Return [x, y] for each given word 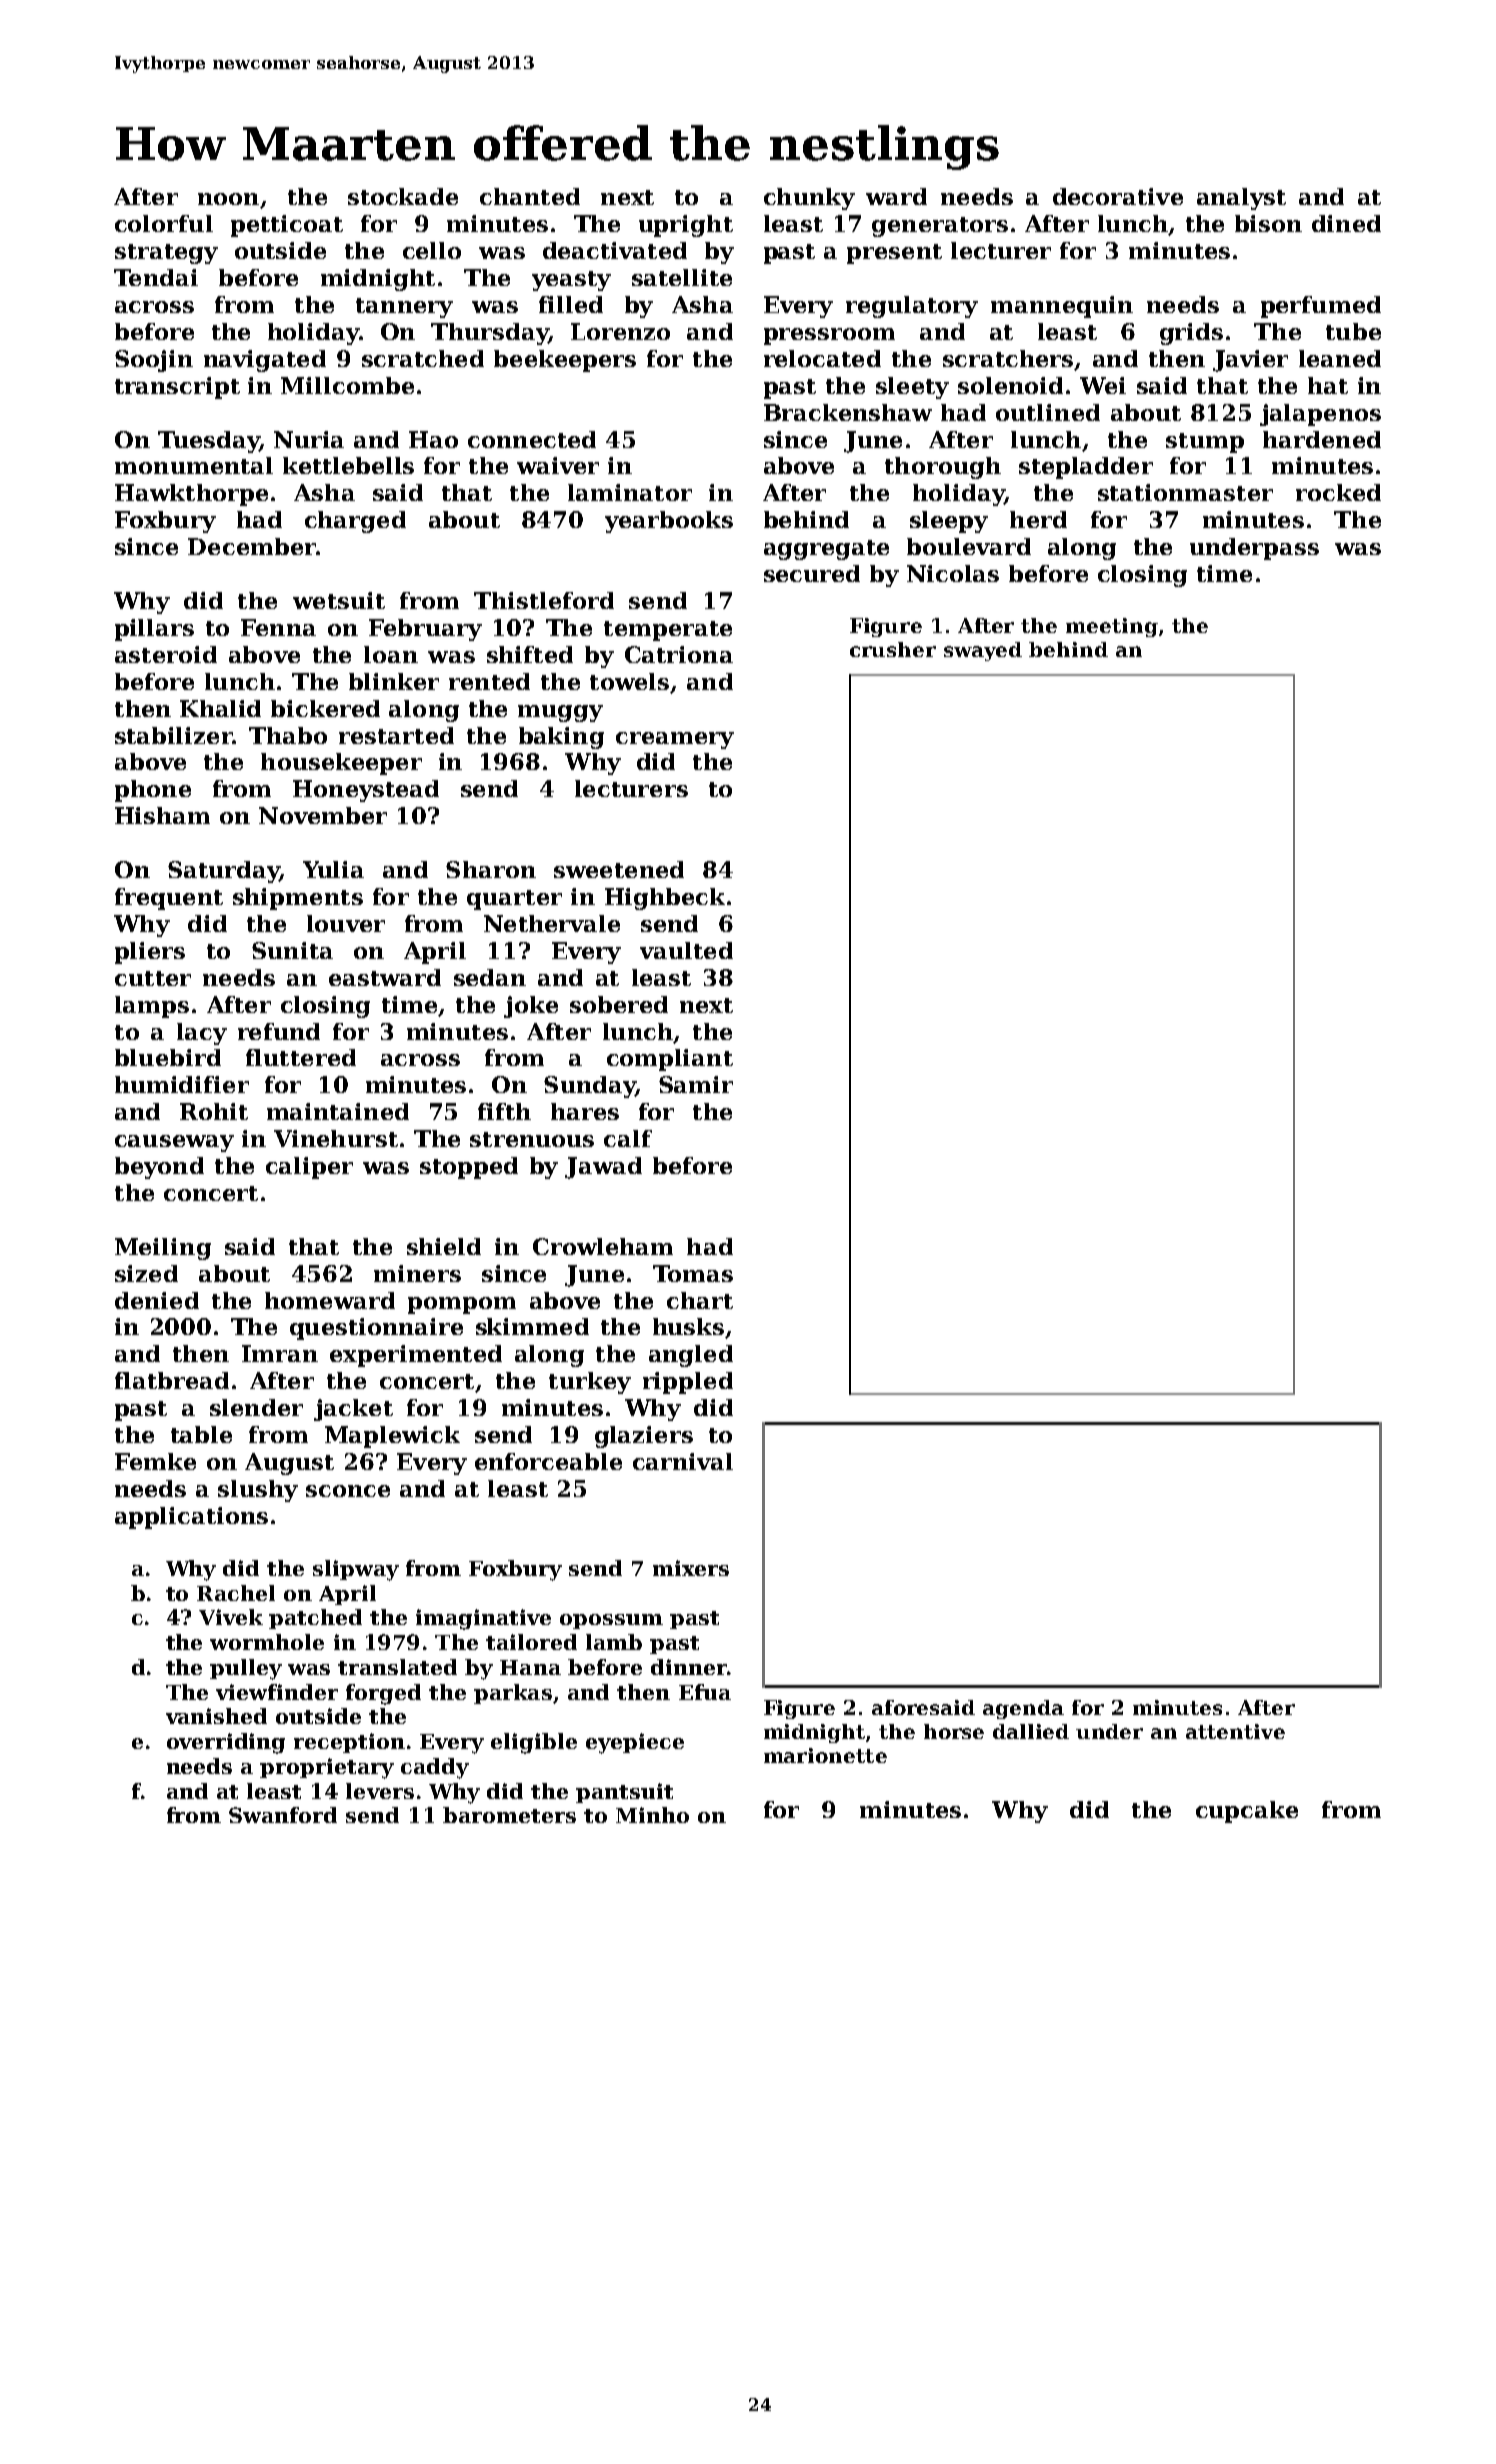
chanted [530, 196]
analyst [1241, 199]
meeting [1112, 627]
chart [700, 1300]
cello [432, 250]
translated [397, 1667]
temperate [668, 631]
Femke [155, 1461]
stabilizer [173, 735]
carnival [683, 1461]
